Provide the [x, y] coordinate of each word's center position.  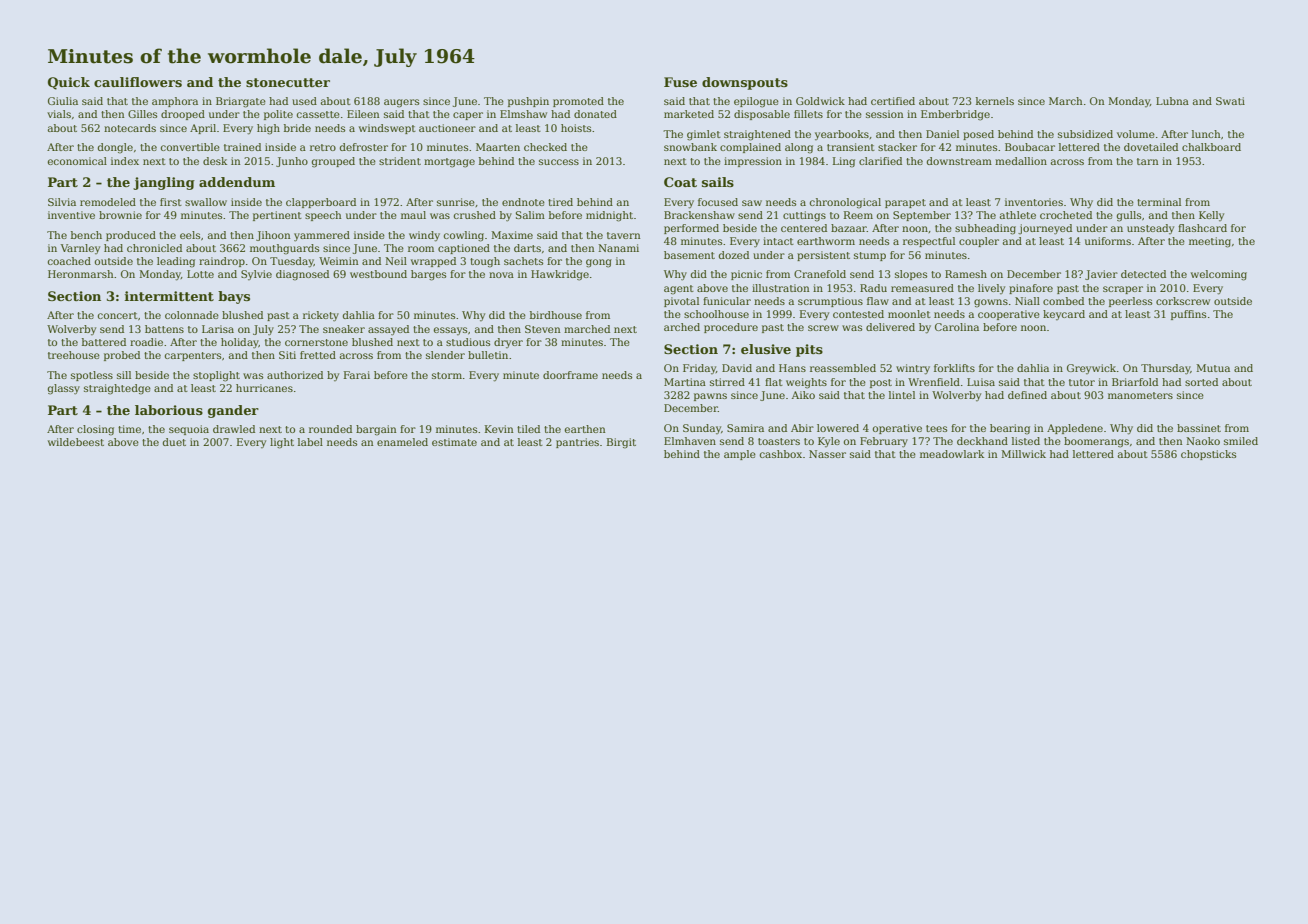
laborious [169, 410]
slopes [911, 275]
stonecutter [288, 82]
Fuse [680, 82]
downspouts [745, 83]
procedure [731, 328]
